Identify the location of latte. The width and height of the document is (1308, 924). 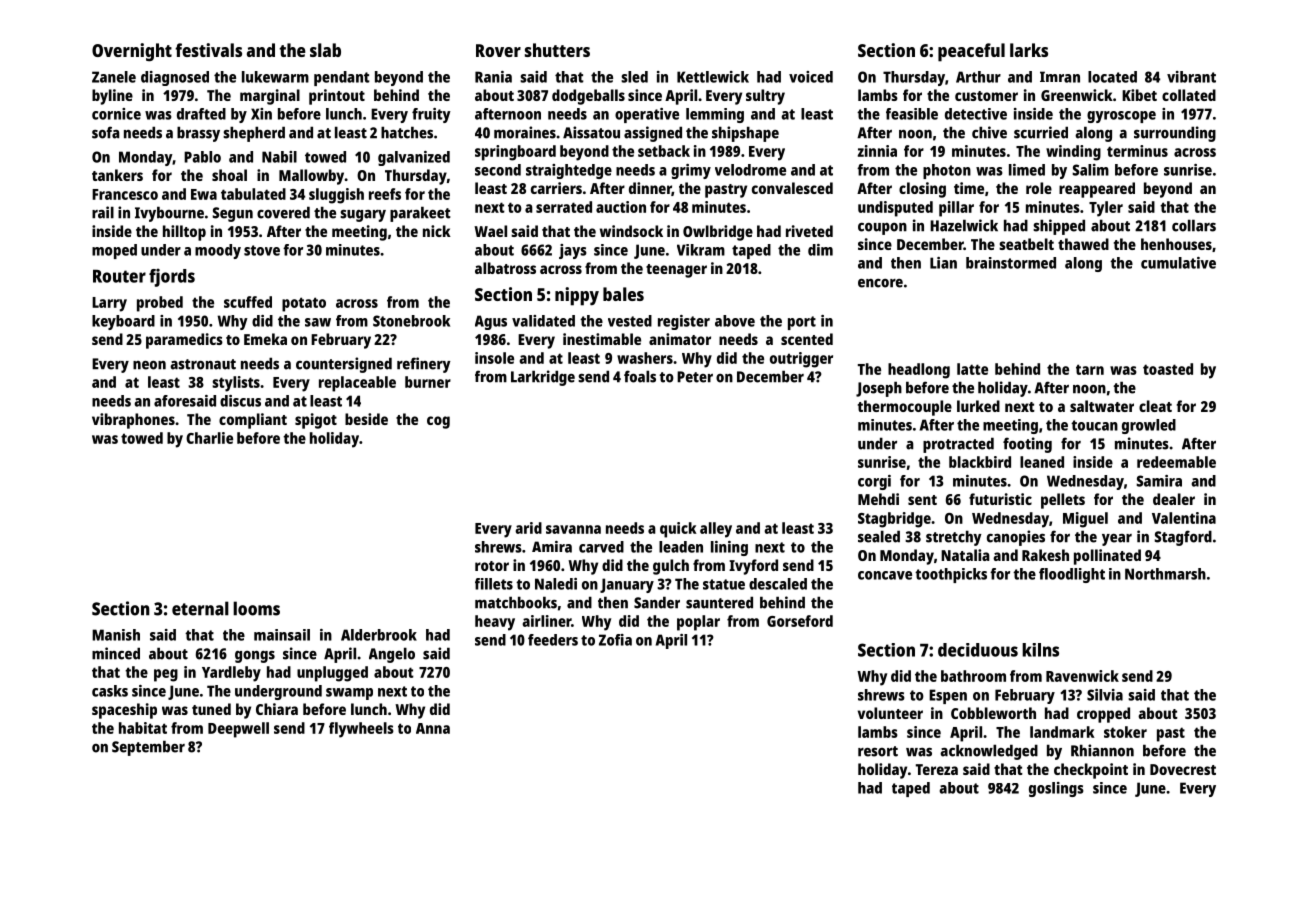
(972, 369).
